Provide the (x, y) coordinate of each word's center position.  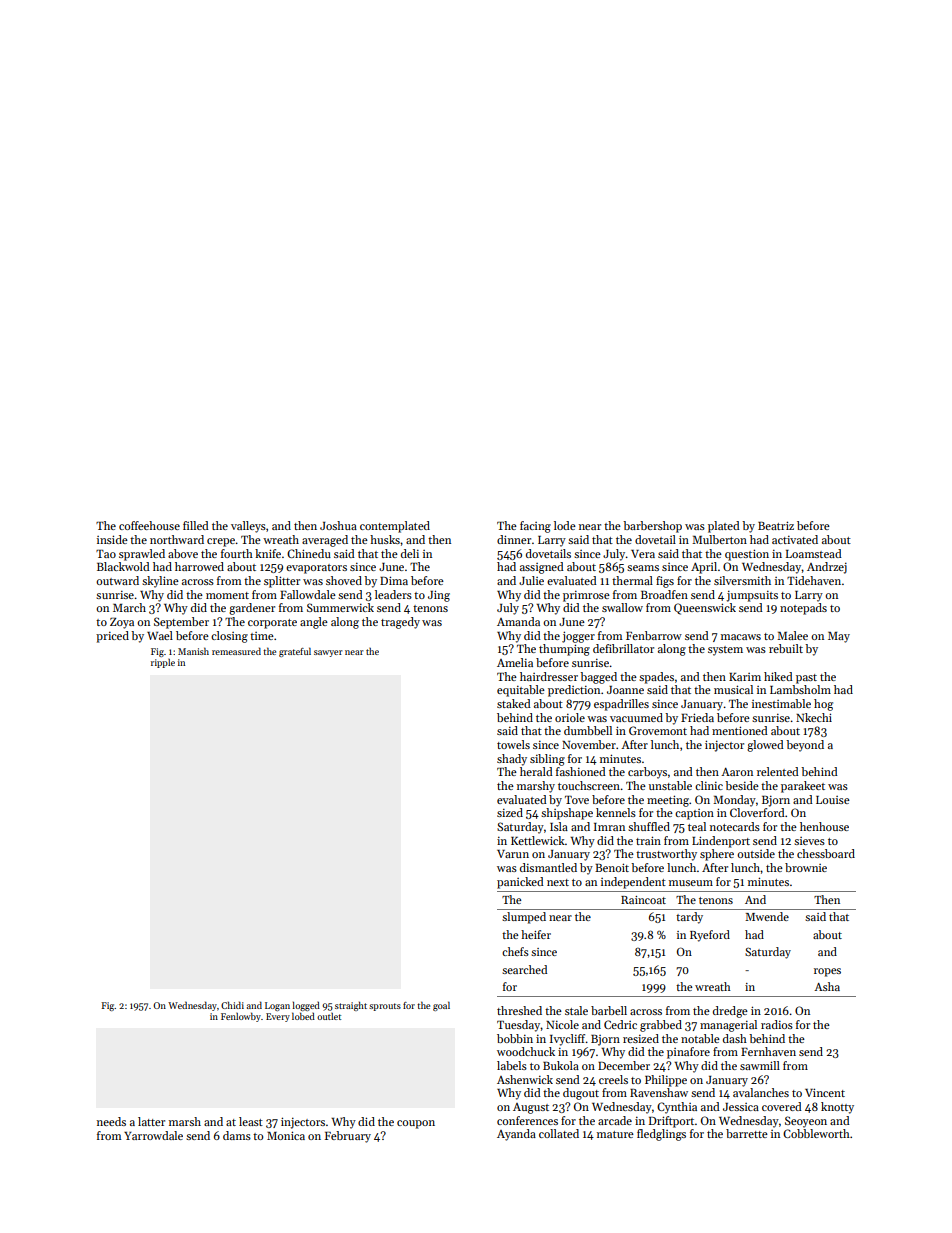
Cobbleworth (816, 1133)
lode (565, 525)
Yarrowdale (153, 1135)
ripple (163, 663)
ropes (827, 972)
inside (112, 539)
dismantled (548, 867)
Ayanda (516, 1135)
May (839, 637)
